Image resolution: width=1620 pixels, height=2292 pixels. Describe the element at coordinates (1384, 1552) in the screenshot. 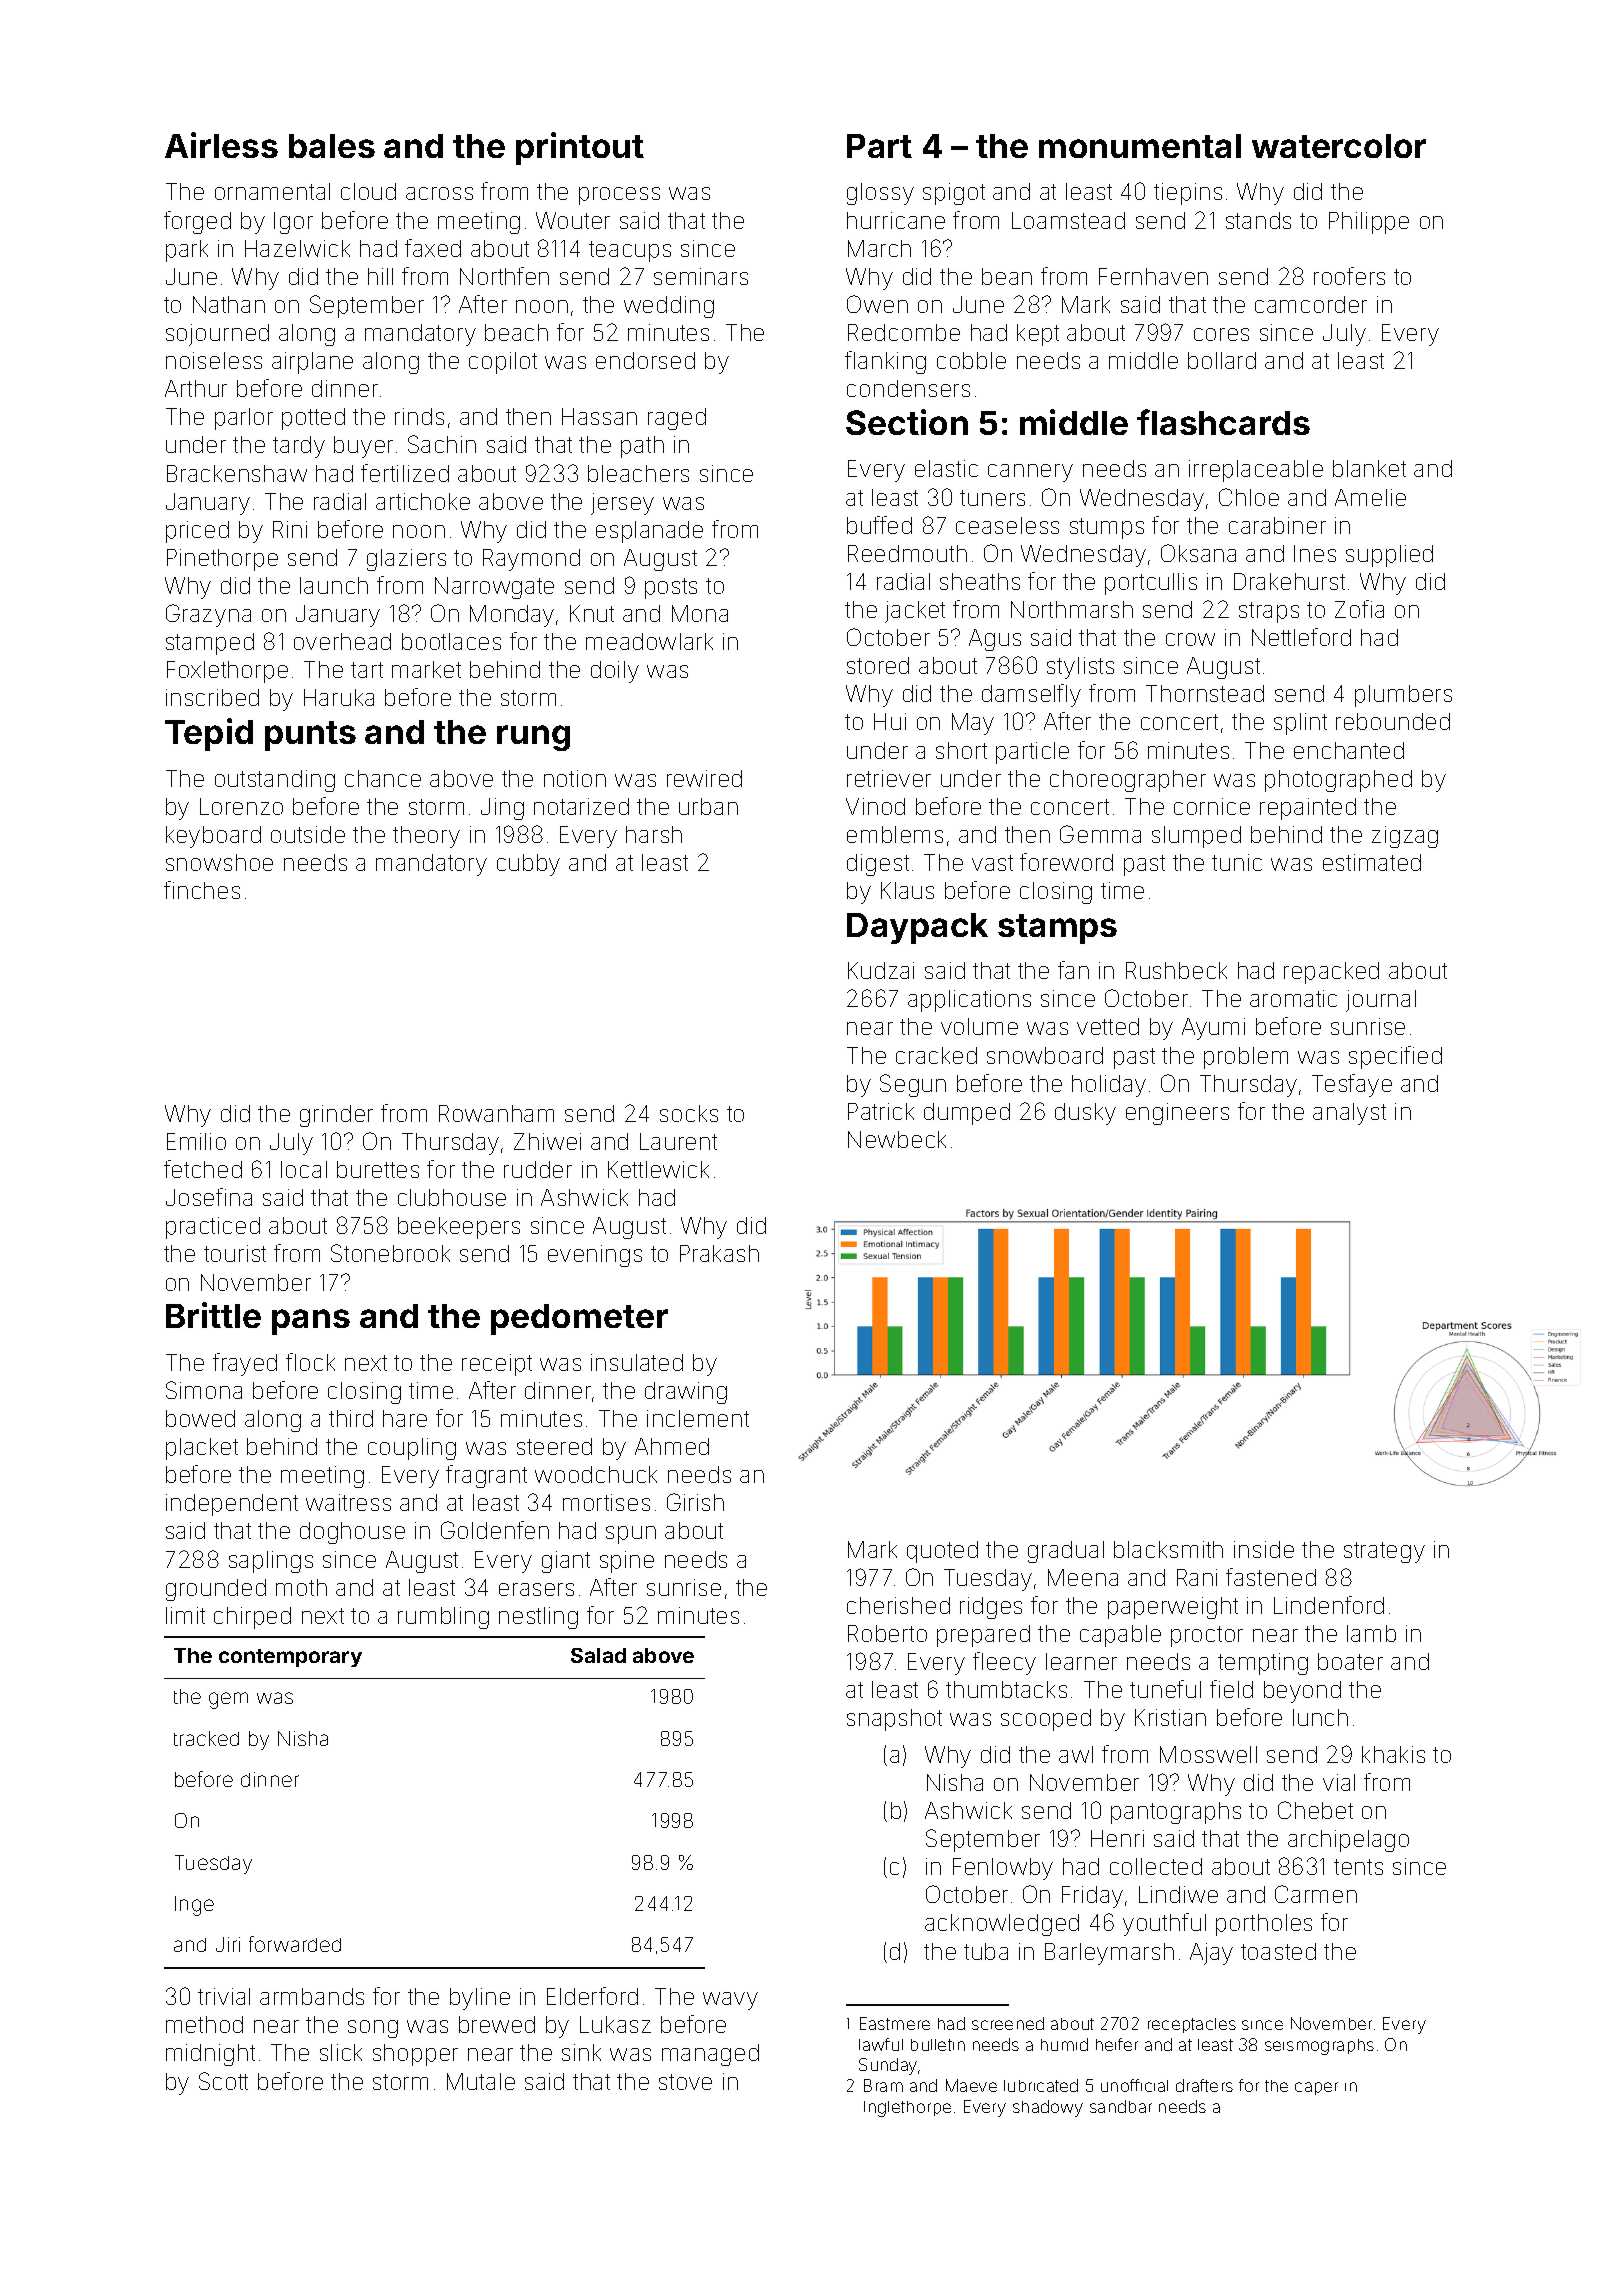

I see `strategy` at that location.
